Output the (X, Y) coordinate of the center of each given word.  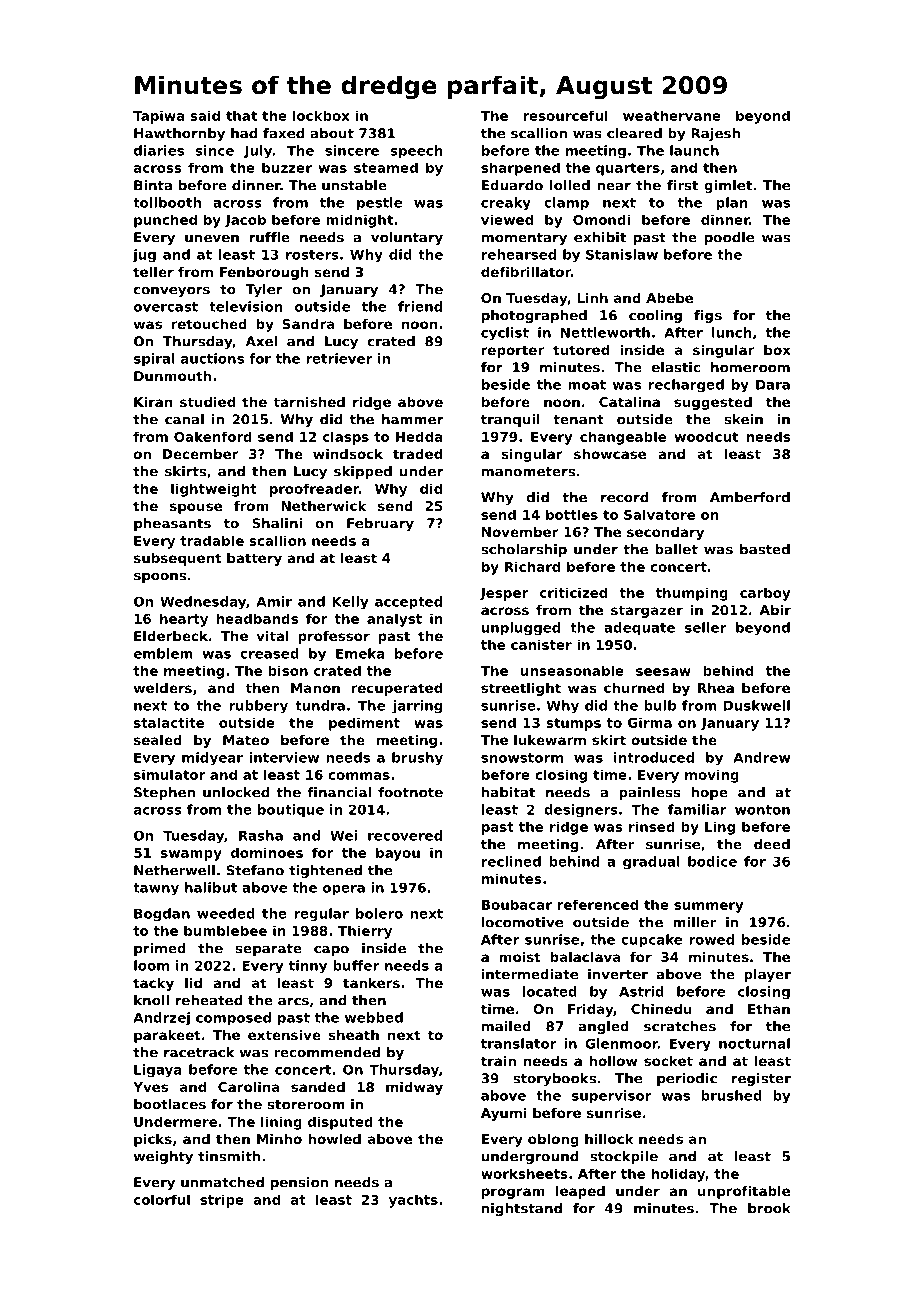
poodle (729, 238)
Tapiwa (159, 117)
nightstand (522, 1209)
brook (769, 1208)
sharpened (520, 169)
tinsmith (229, 1156)
